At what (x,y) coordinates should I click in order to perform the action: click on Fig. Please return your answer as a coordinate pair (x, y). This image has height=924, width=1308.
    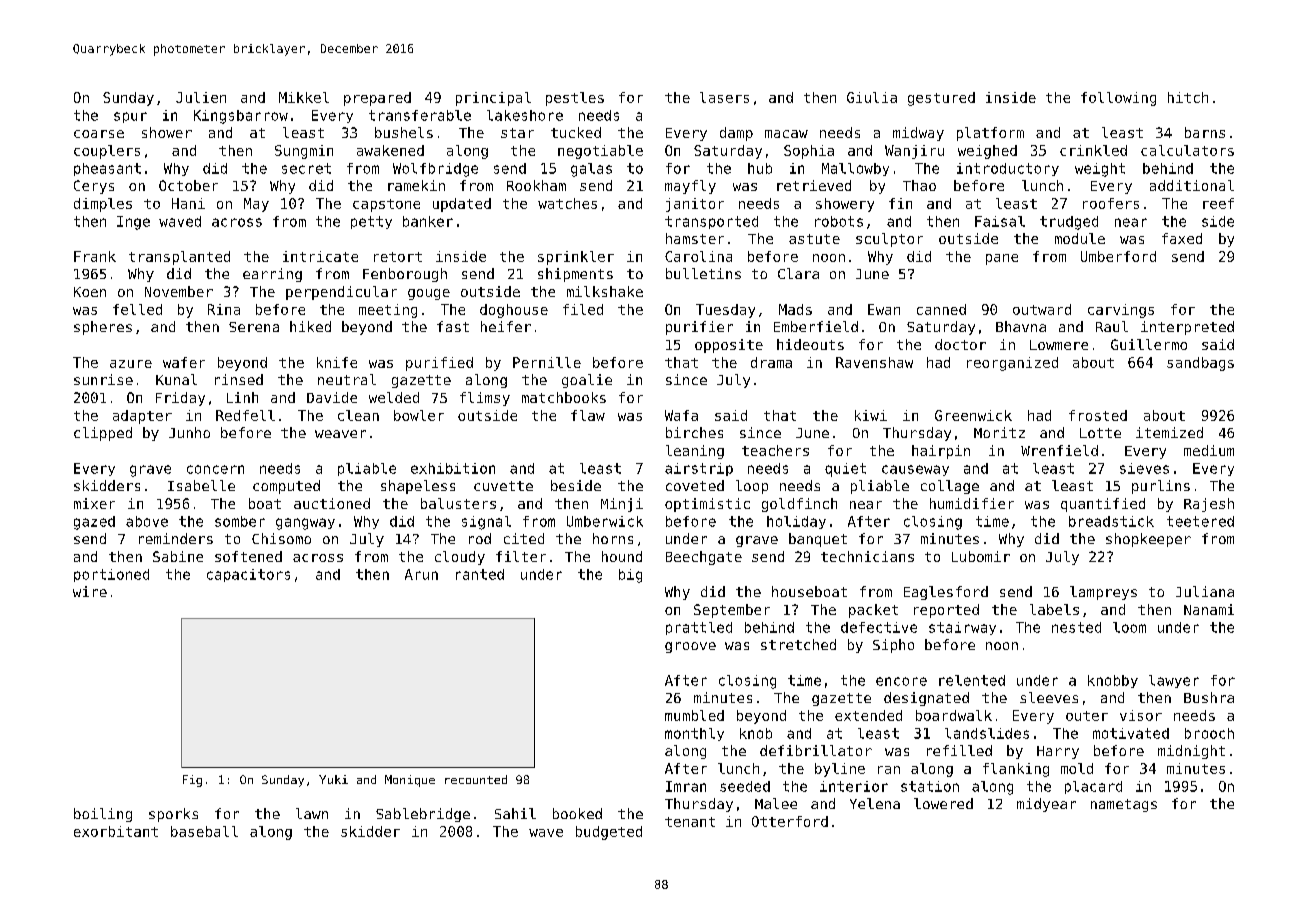
    Looking at the image, I should click on (192, 781).
